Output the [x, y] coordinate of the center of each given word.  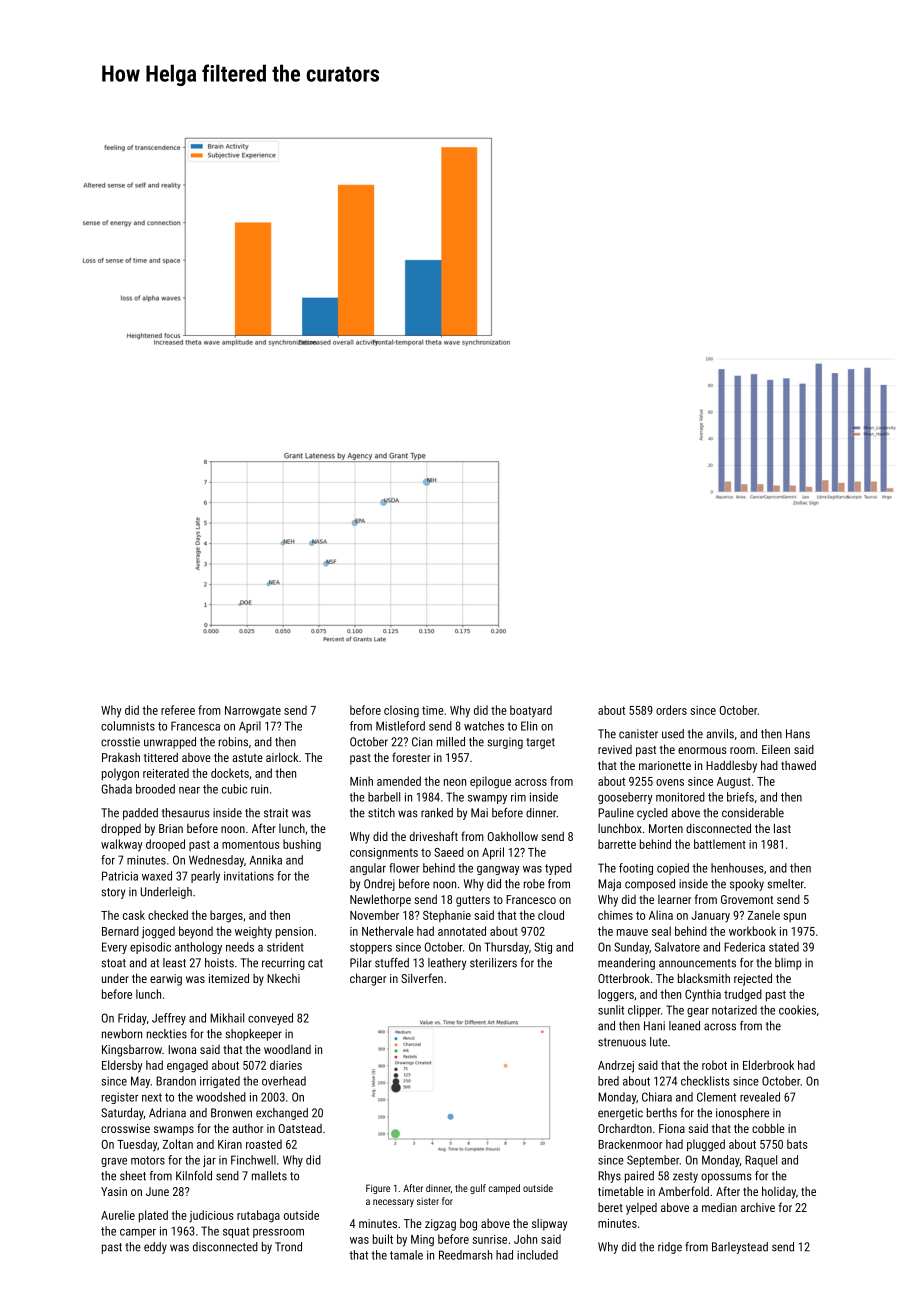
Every [114, 948]
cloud [551, 915]
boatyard [531, 711]
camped [504, 1189]
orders [671, 710]
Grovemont [747, 899]
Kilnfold [194, 1176]
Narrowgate [253, 712]
